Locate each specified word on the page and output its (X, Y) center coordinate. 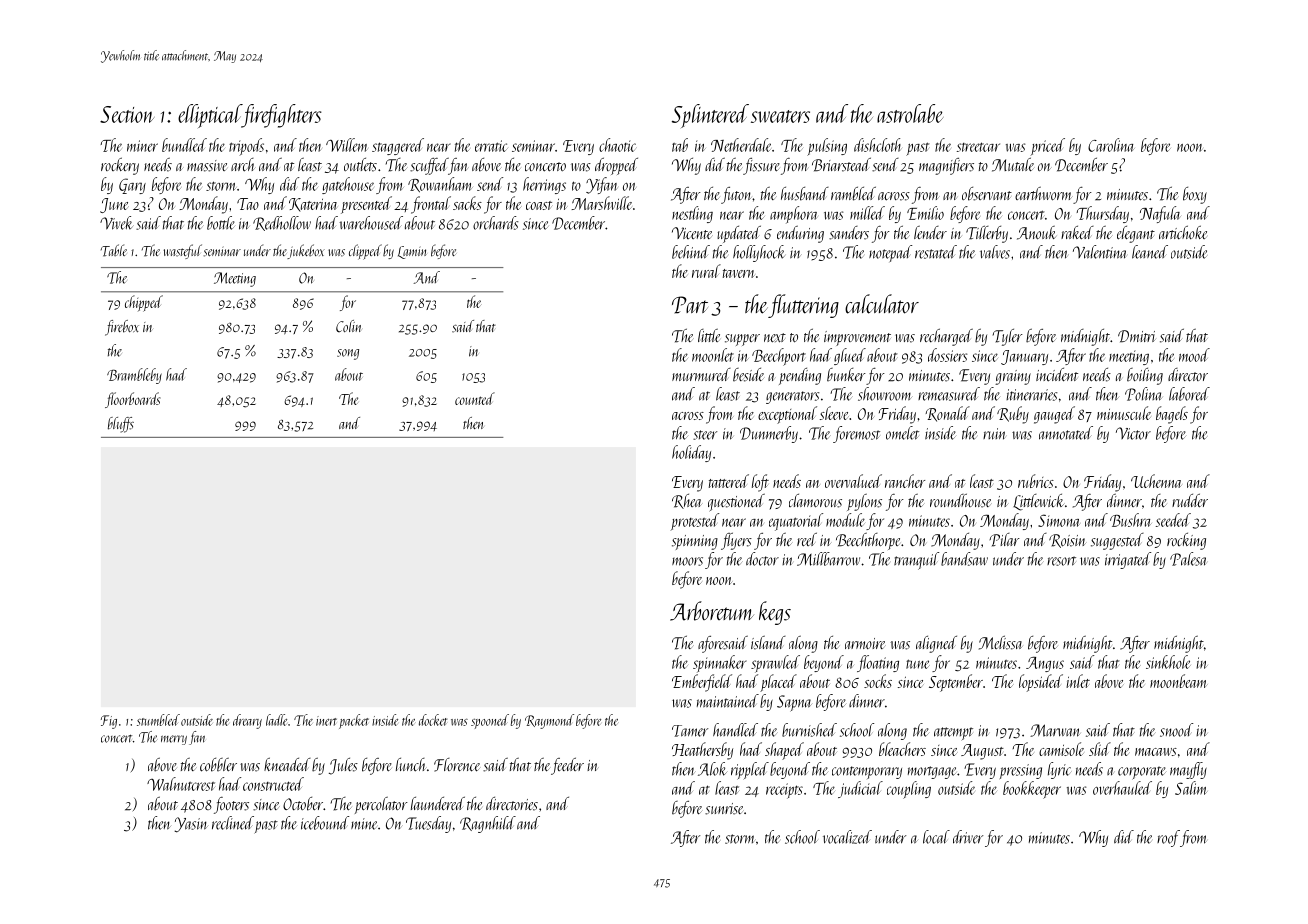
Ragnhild (488, 824)
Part (690, 305)
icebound (325, 823)
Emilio (925, 213)
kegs (775, 613)
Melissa (1001, 642)
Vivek (117, 223)
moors (687, 561)
